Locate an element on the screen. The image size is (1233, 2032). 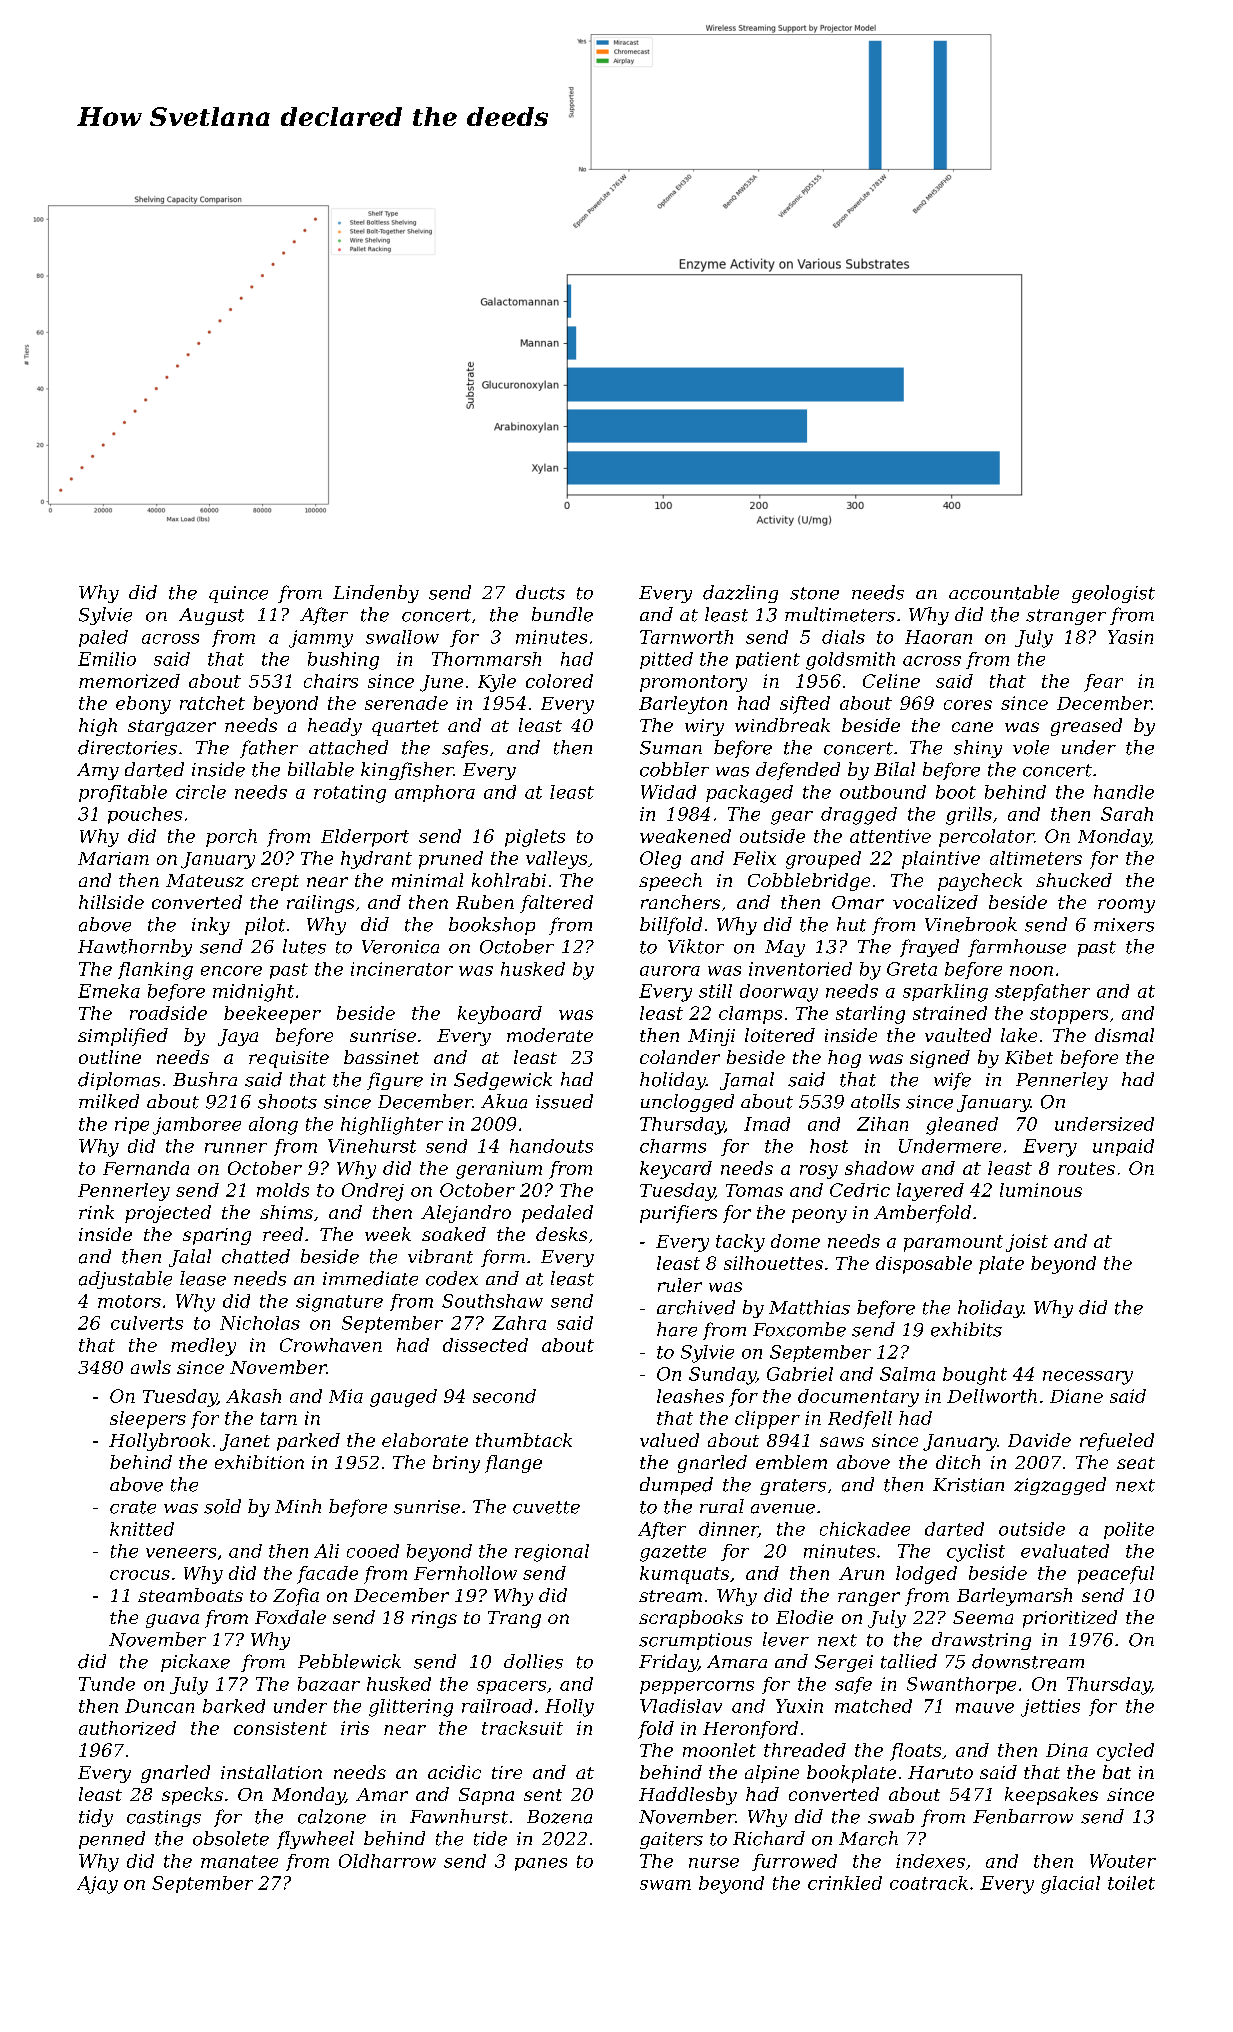
accountable is located at coordinates (1004, 592).
